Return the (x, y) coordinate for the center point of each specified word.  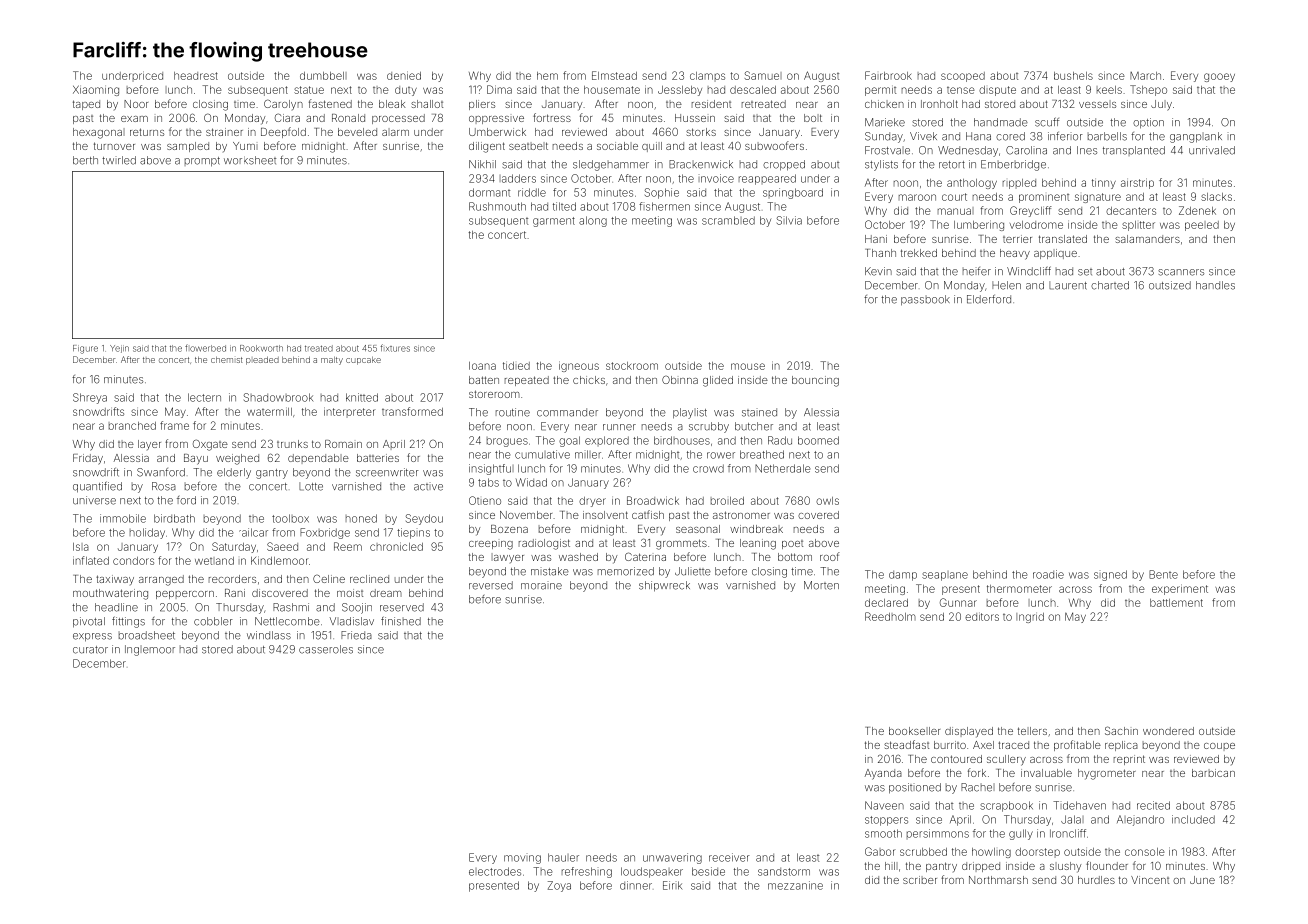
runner (619, 427)
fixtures (395, 348)
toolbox (290, 518)
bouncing (815, 381)
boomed (818, 440)
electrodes (495, 871)
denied (404, 75)
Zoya (559, 886)
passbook (925, 300)
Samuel (763, 75)
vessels (1097, 104)
